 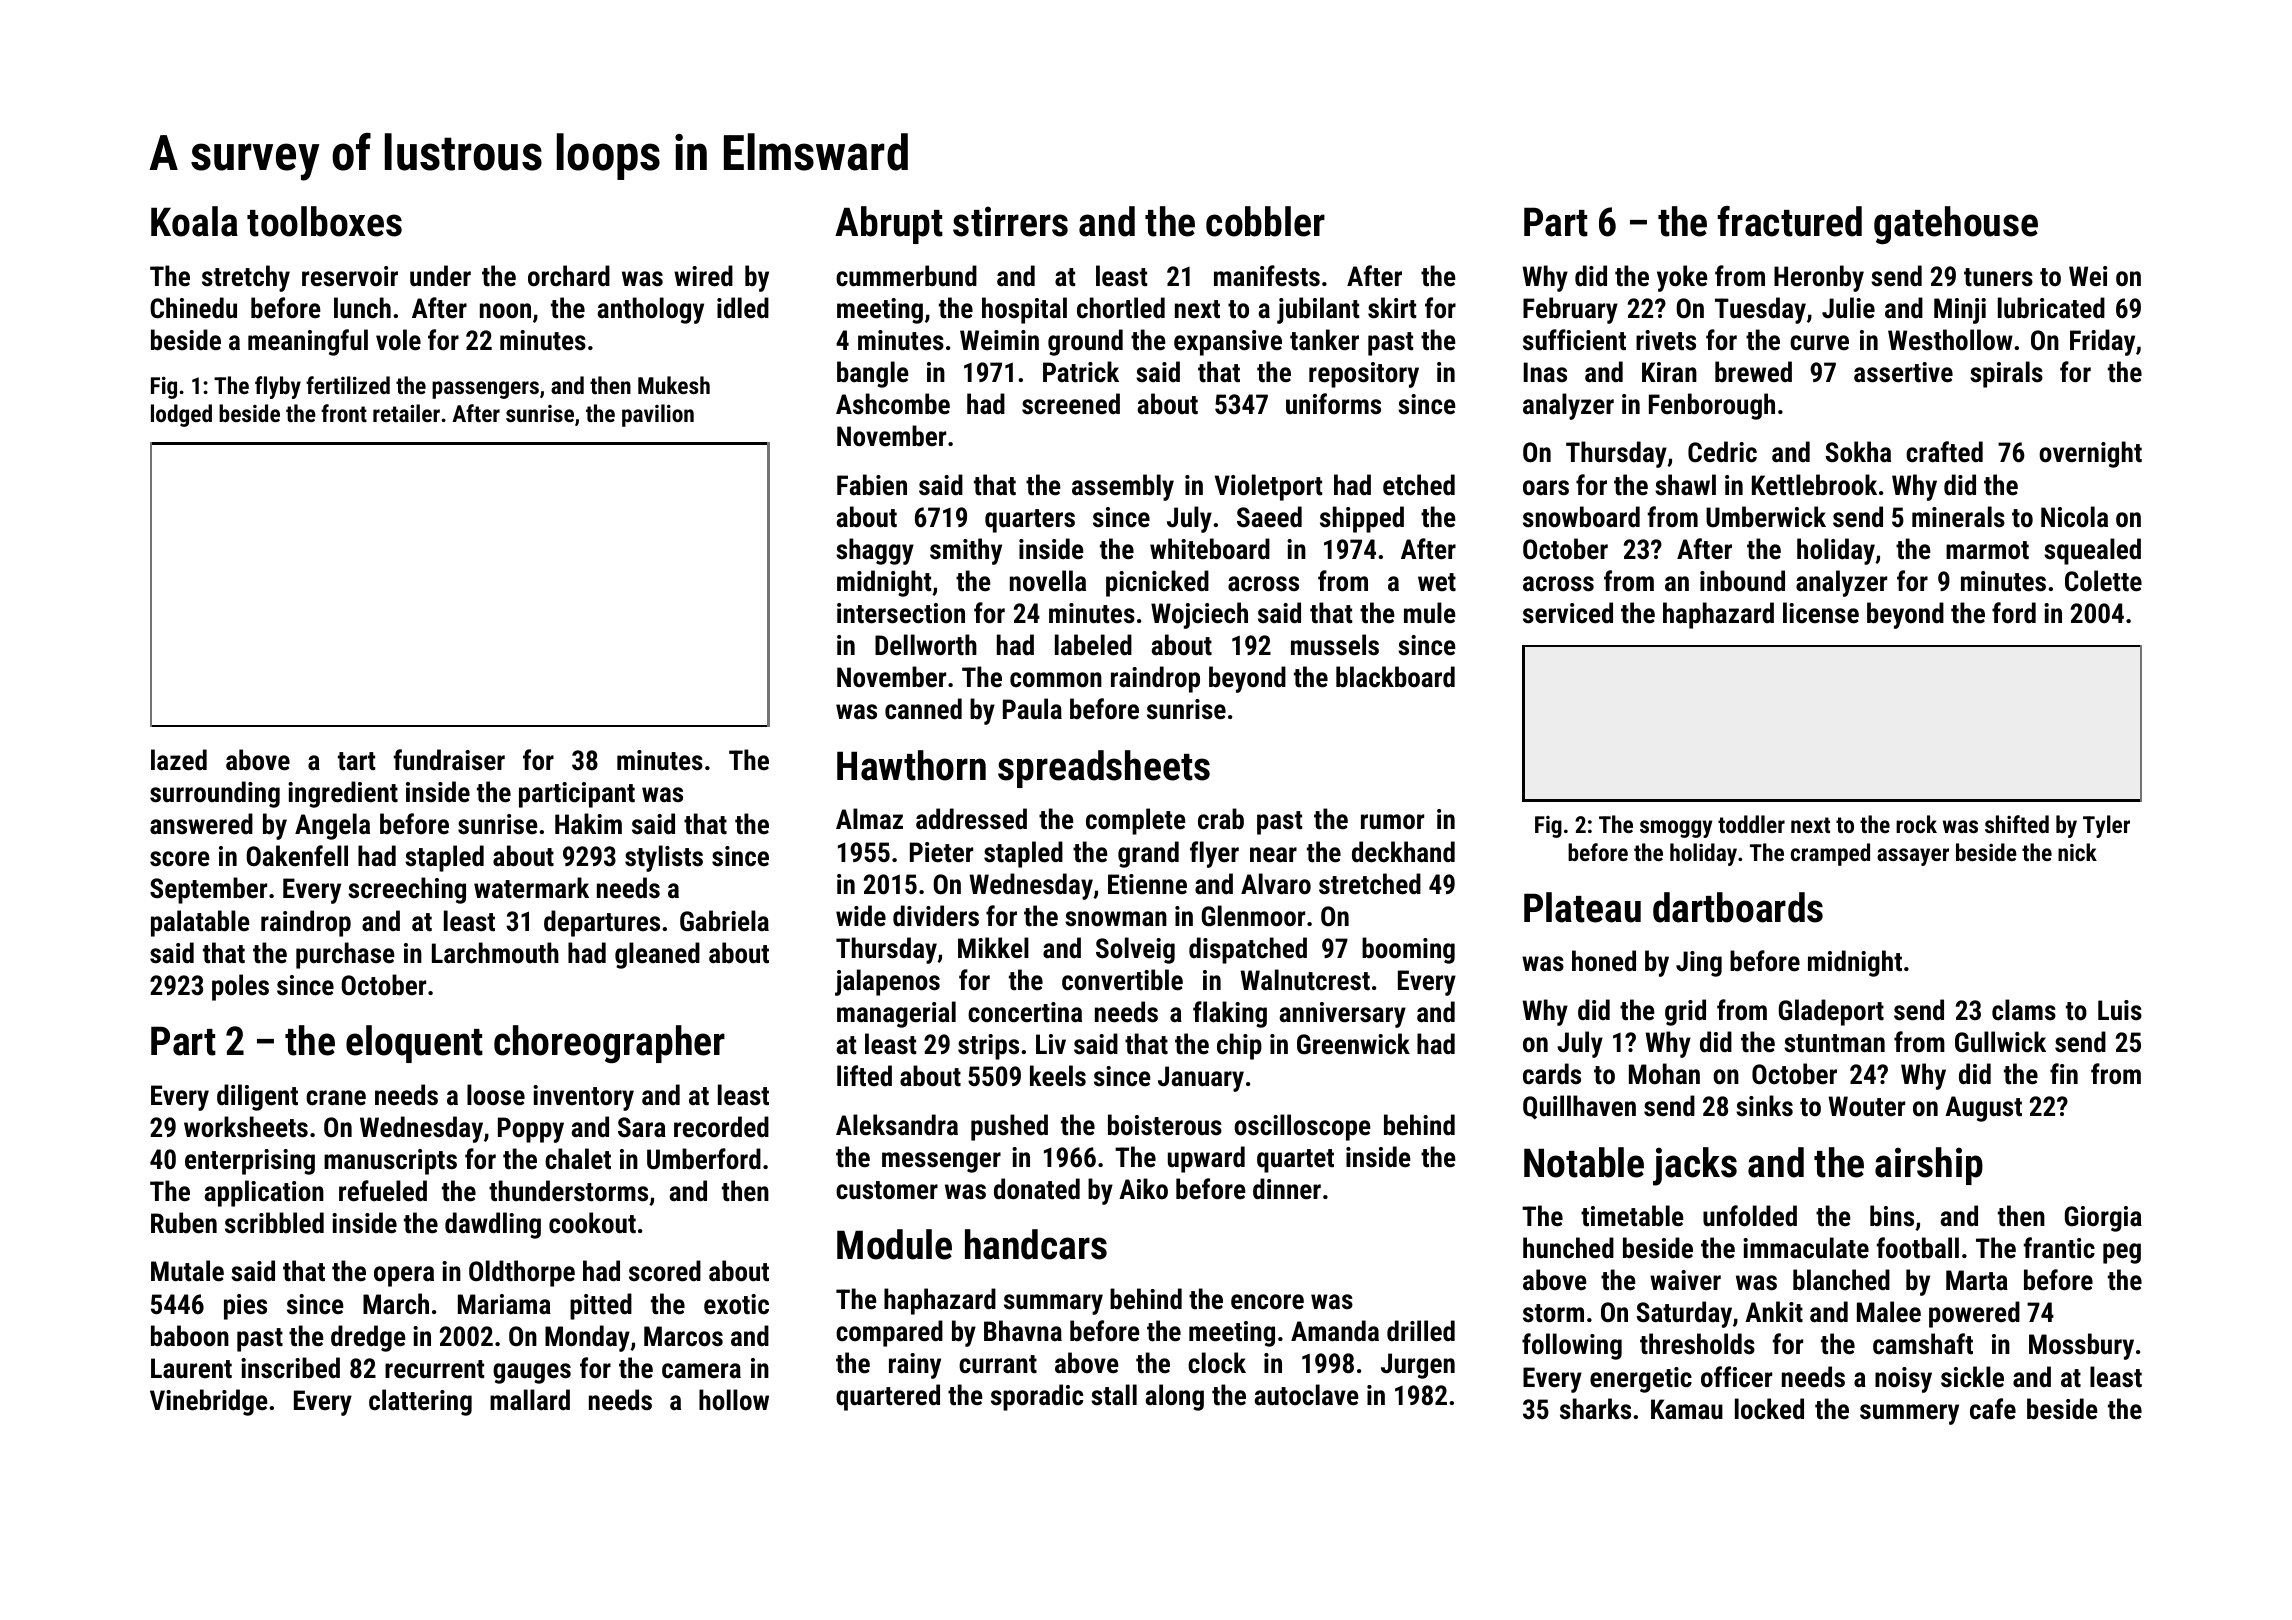 What do you see at coordinates (179, 760) in the screenshot?
I see `lazed` at bounding box center [179, 760].
